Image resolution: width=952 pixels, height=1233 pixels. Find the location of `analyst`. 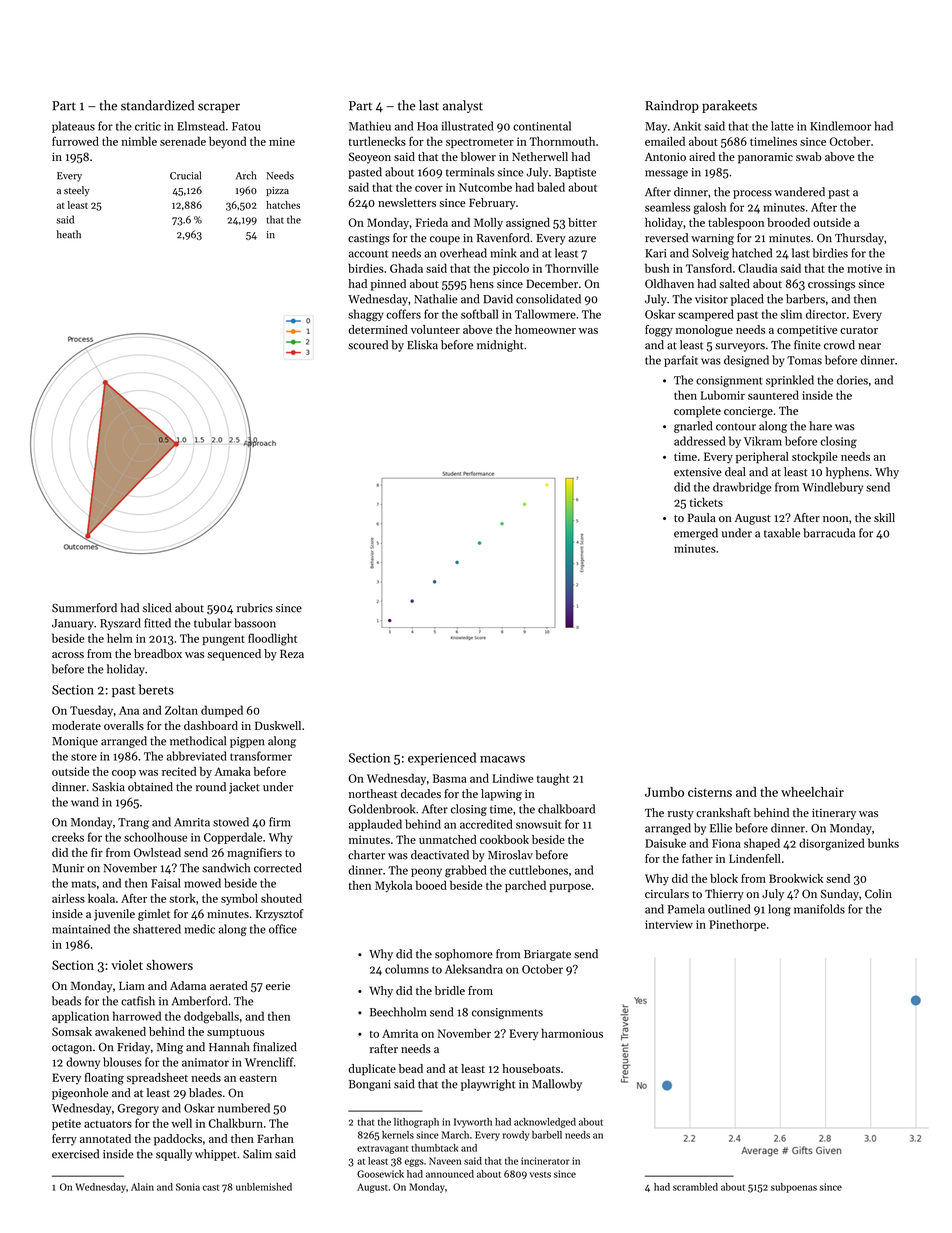

analyst is located at coordinates (463, 106).
